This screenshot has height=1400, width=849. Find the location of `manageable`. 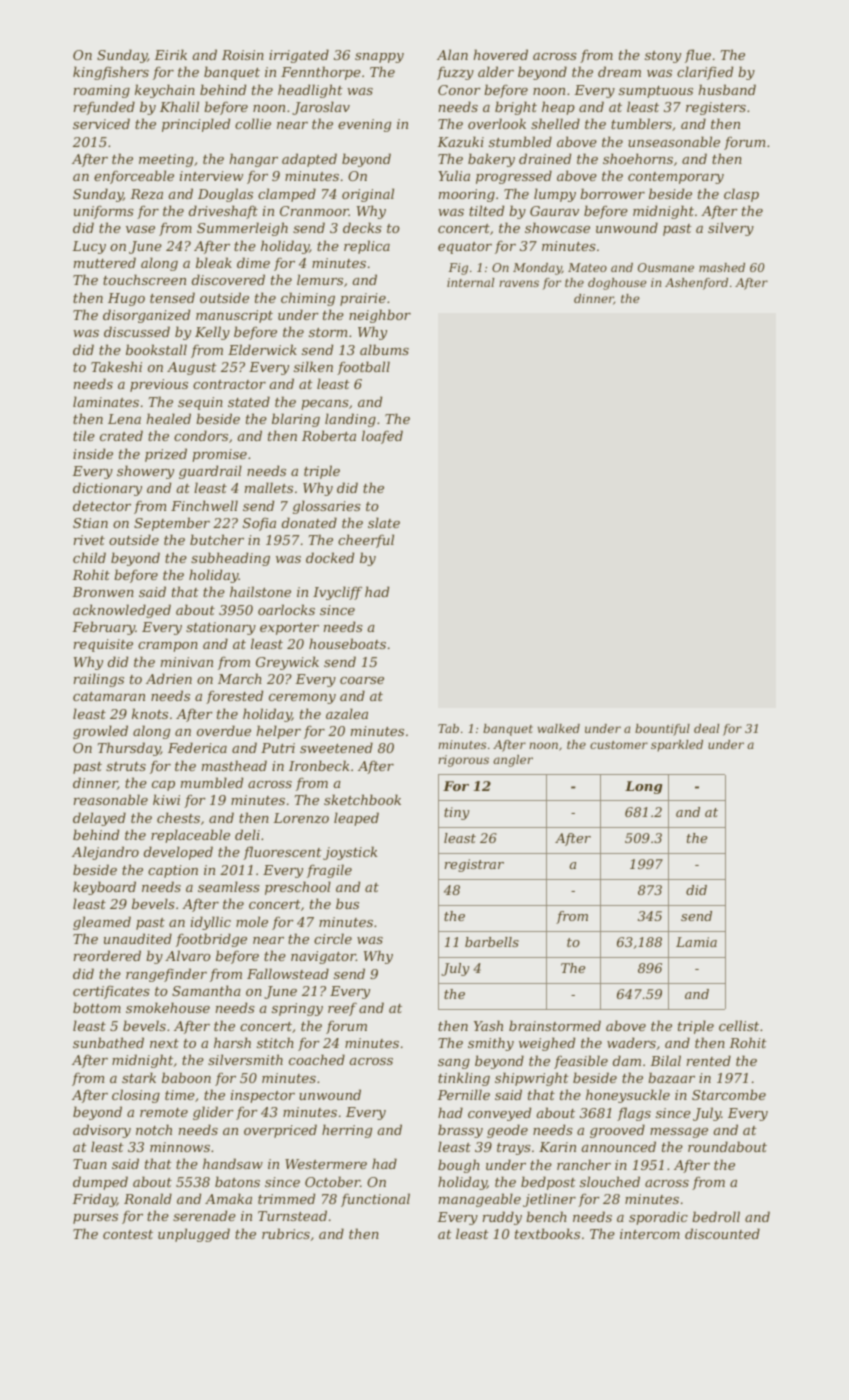

manageable is located at coordinates (480, 1200).
